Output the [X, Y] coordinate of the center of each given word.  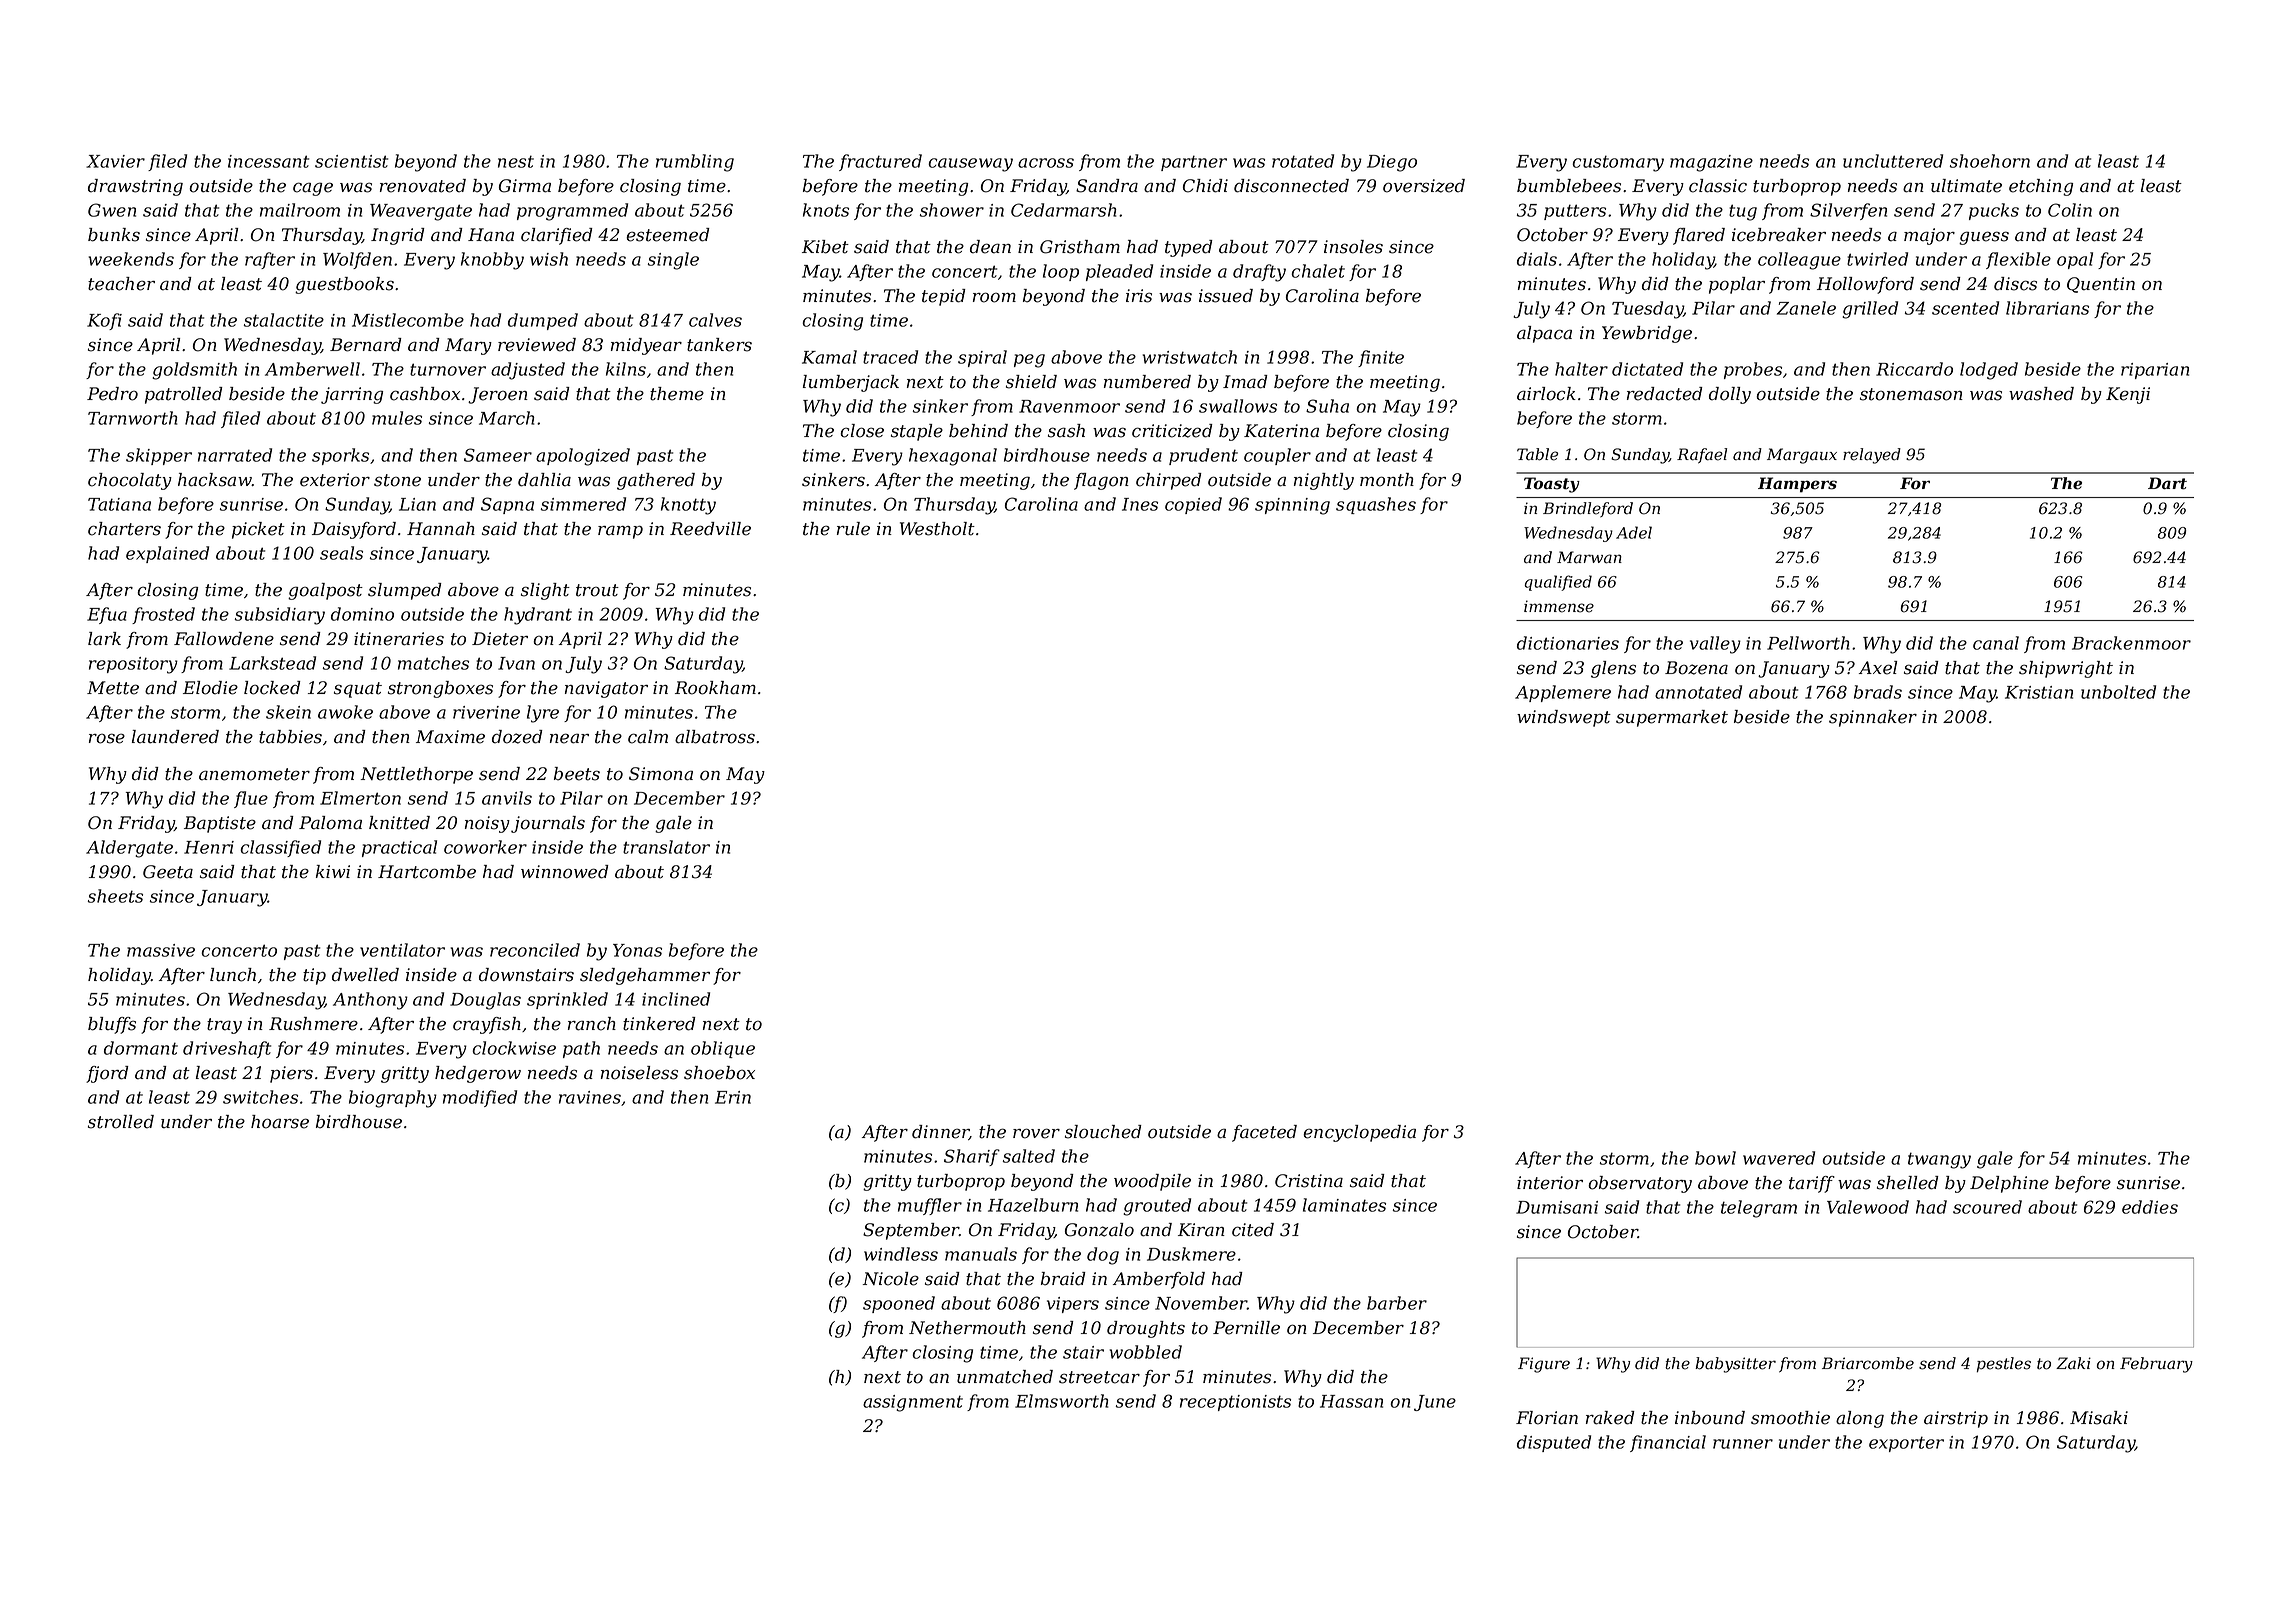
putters [1575, 212]
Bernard [366, 345]
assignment [913, 1403]
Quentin [2101, 285]
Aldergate [129, 849]
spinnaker [1873, 718]
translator [666, 847]
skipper [159, 456]
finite [1381, 358]
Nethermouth [967, 1328]
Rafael [1702, 456]
